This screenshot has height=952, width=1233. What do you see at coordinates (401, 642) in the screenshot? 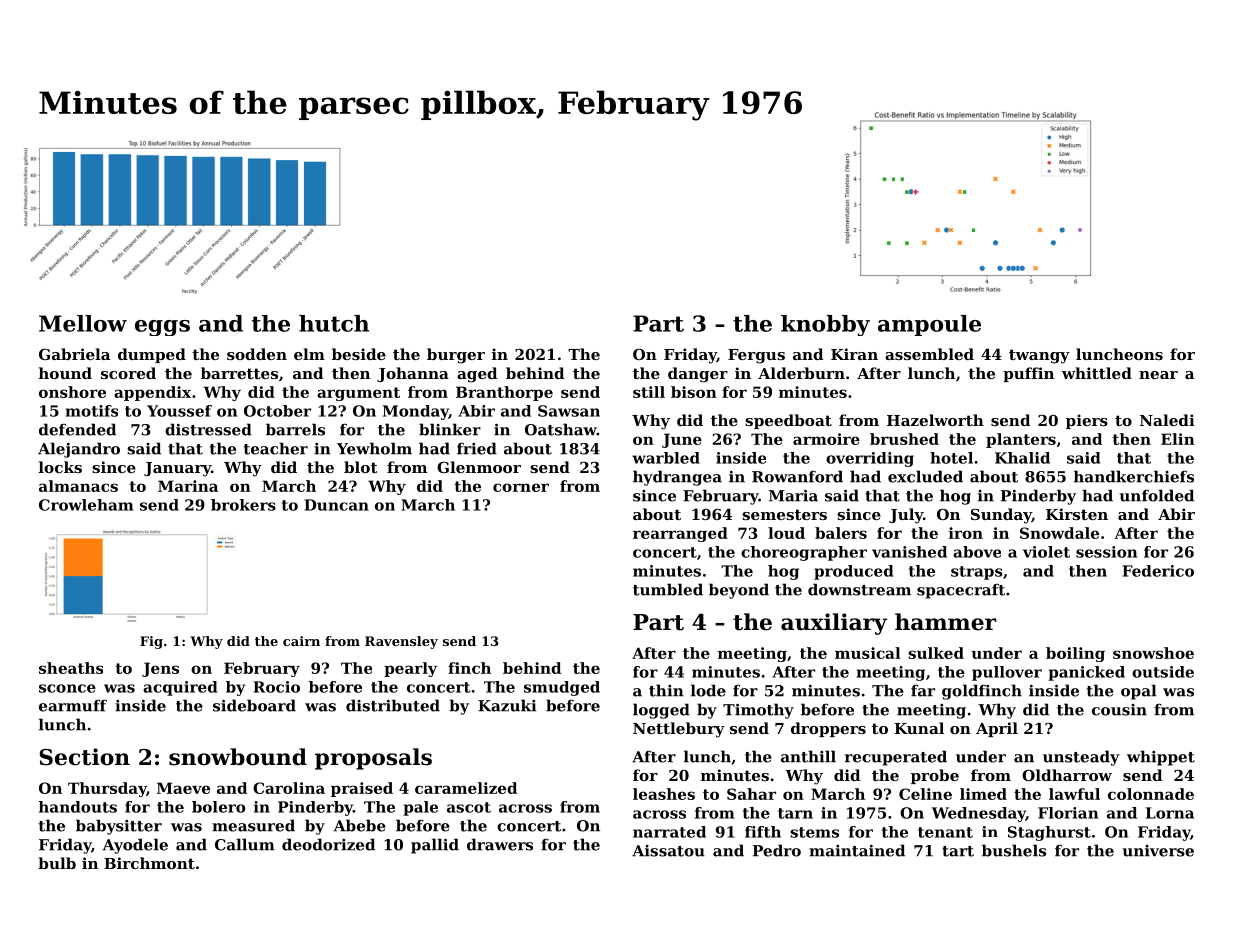
I see `Ravensley` at bounding box center [401, 642].
